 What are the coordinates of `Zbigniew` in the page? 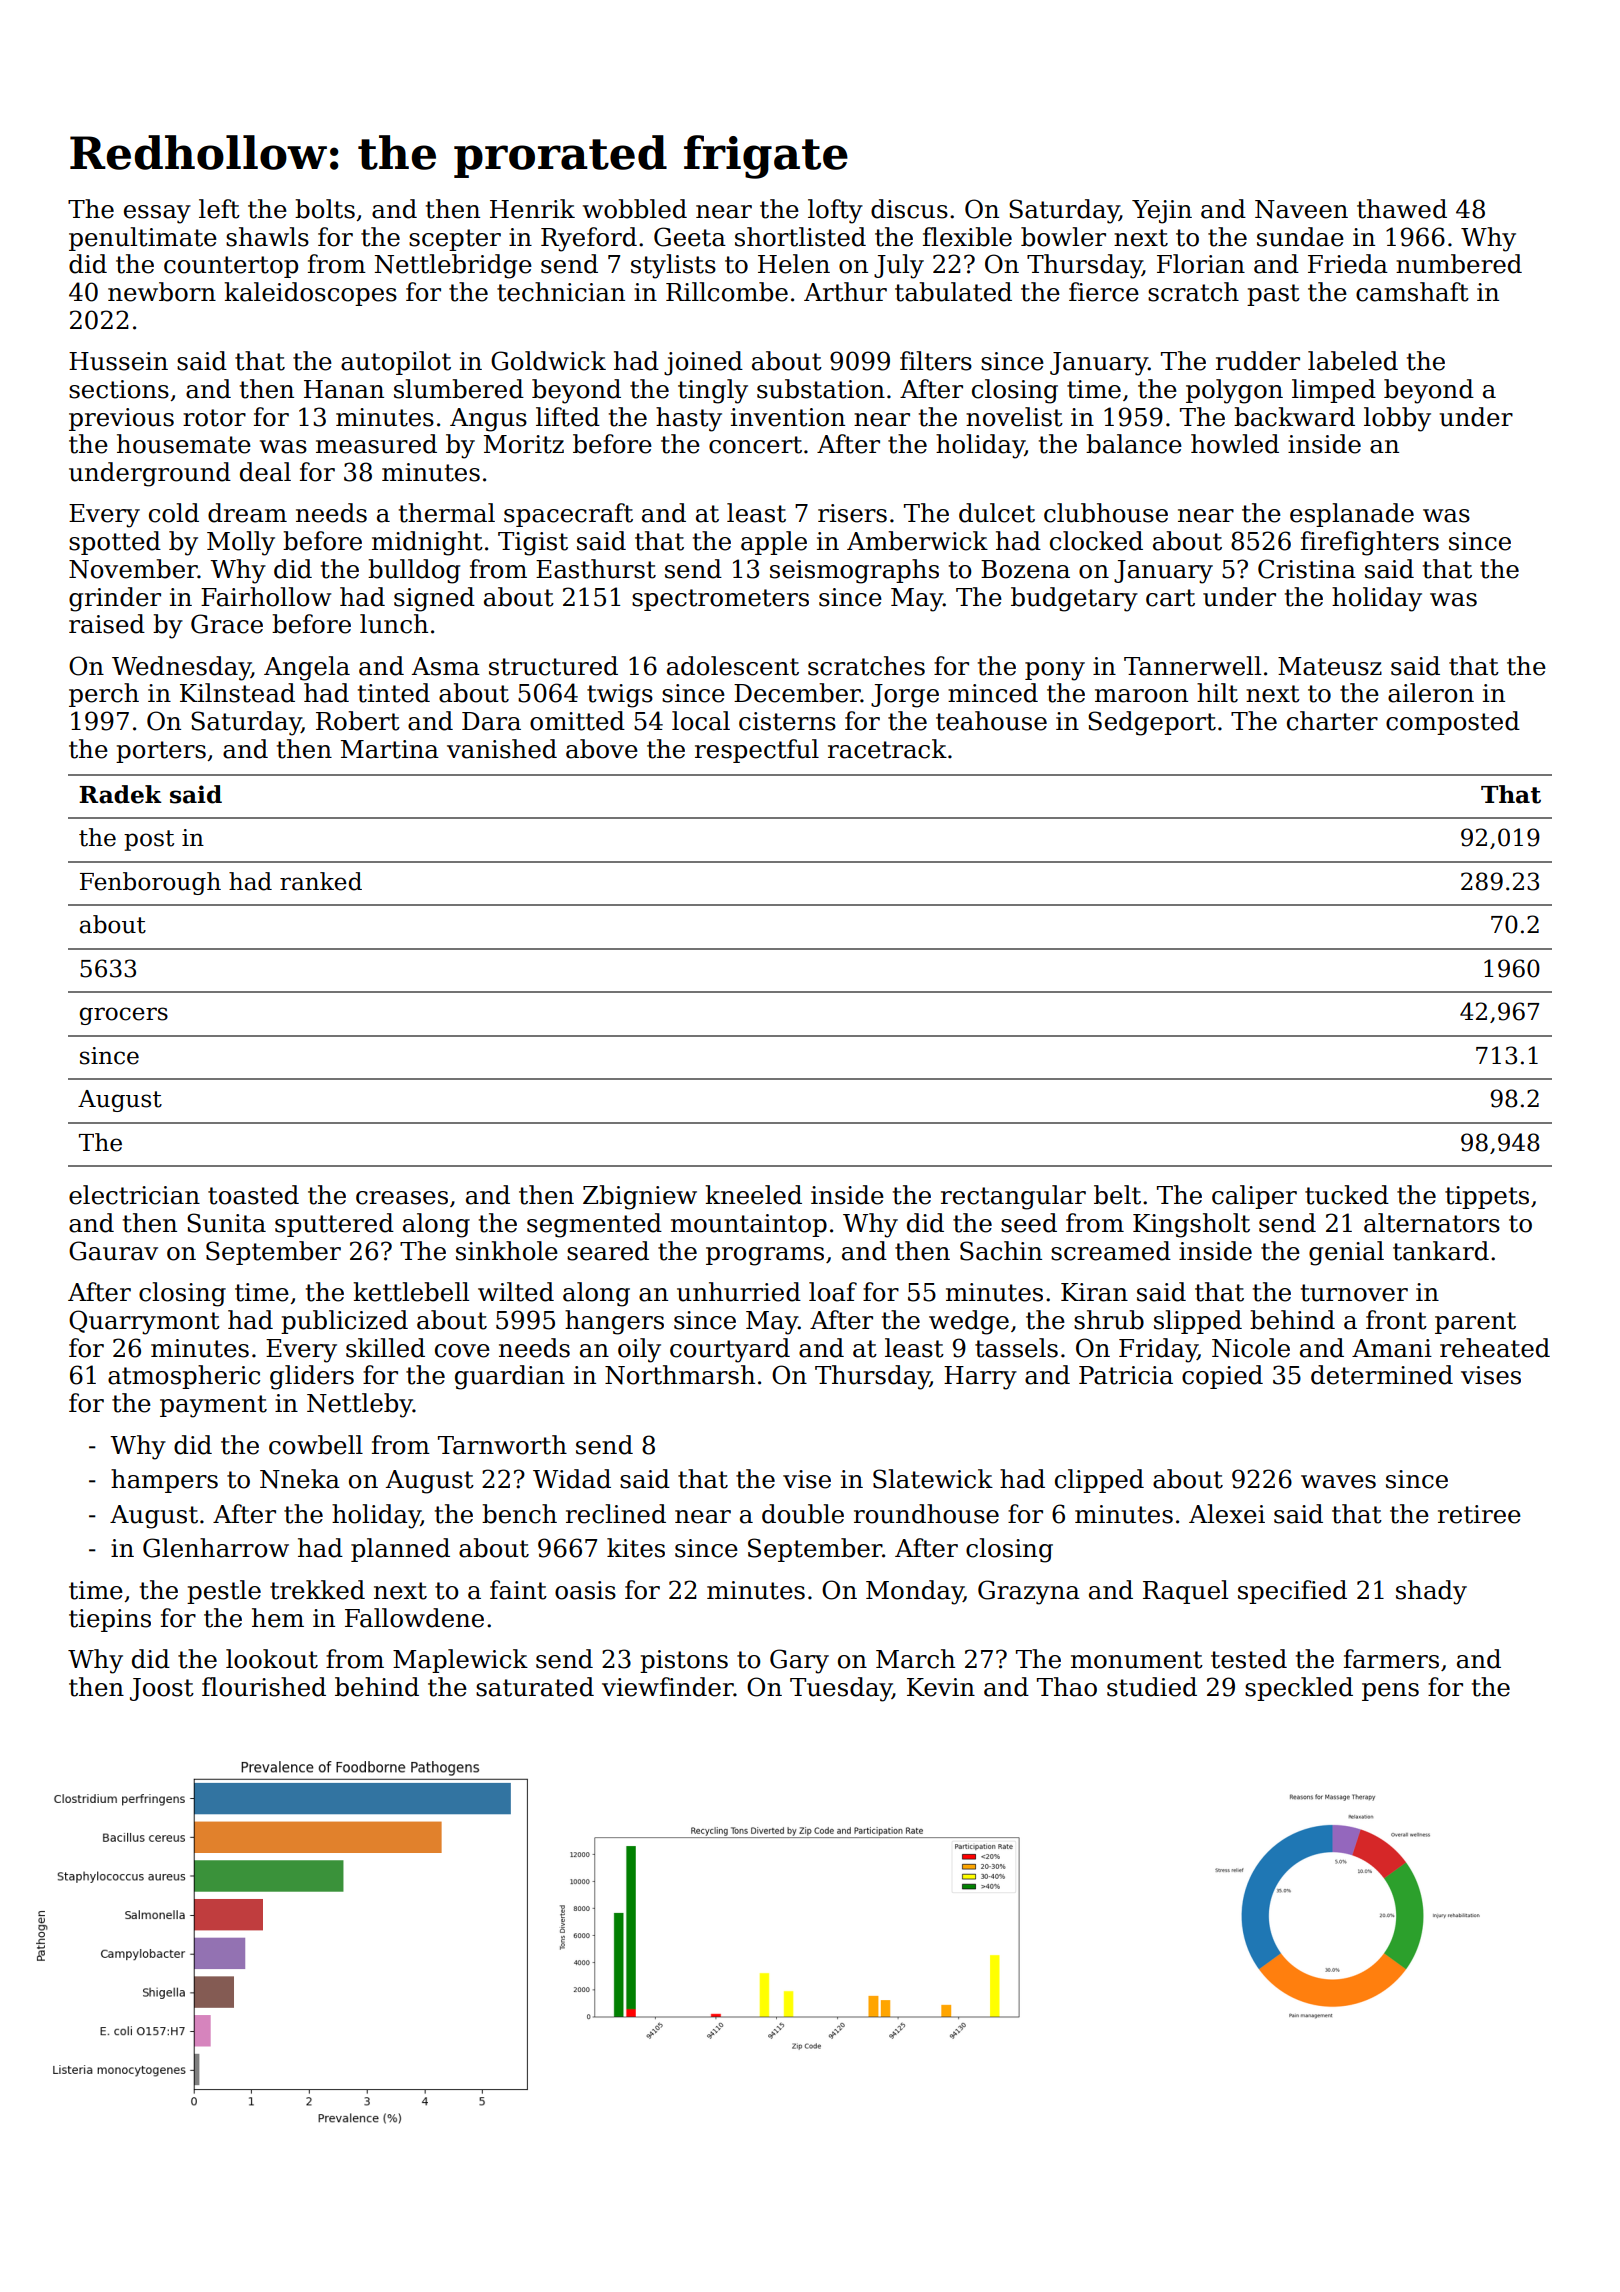 It's located at (640, 1197).
